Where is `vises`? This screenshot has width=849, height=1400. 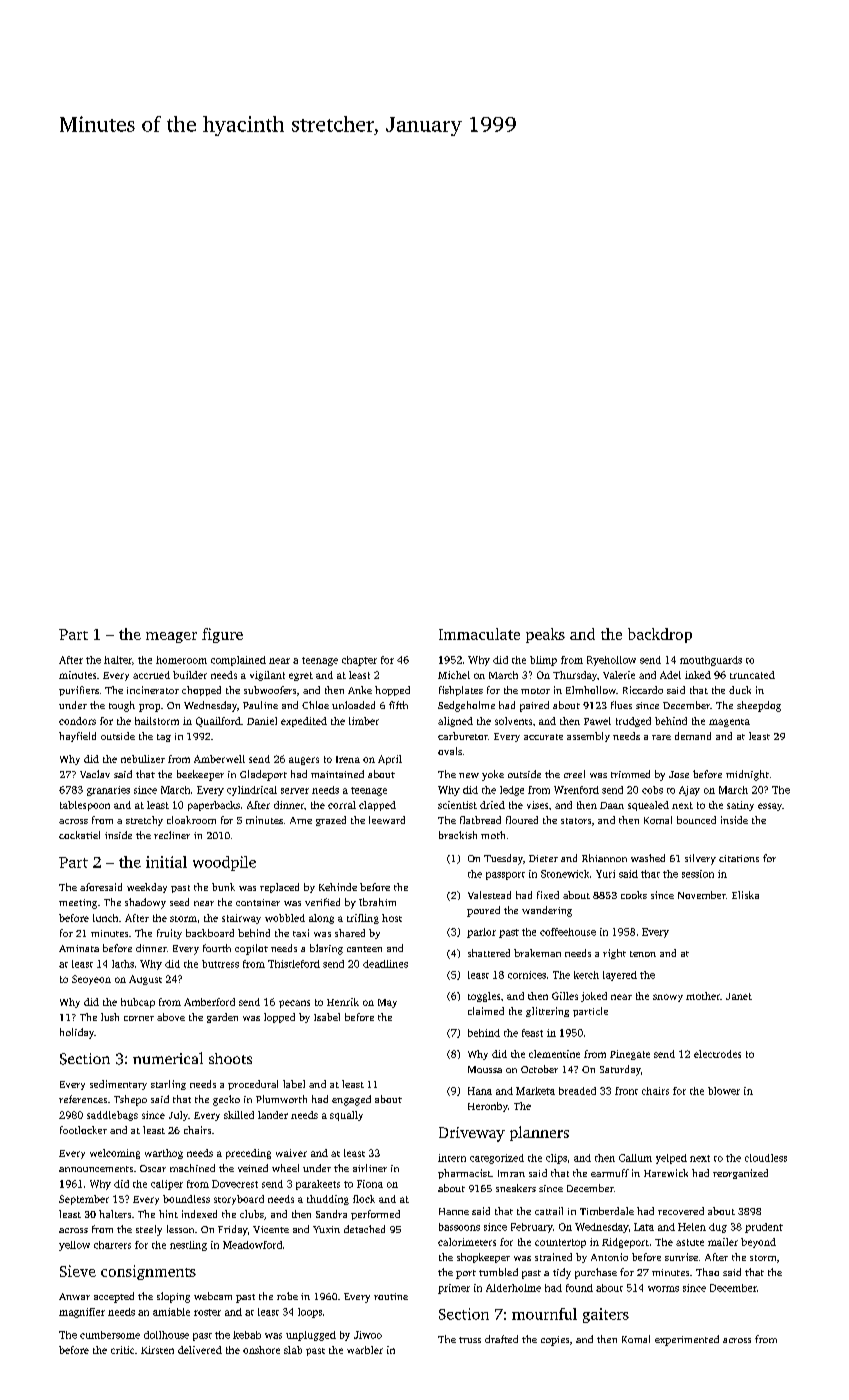
vises is located at coordinates (537, 805).
